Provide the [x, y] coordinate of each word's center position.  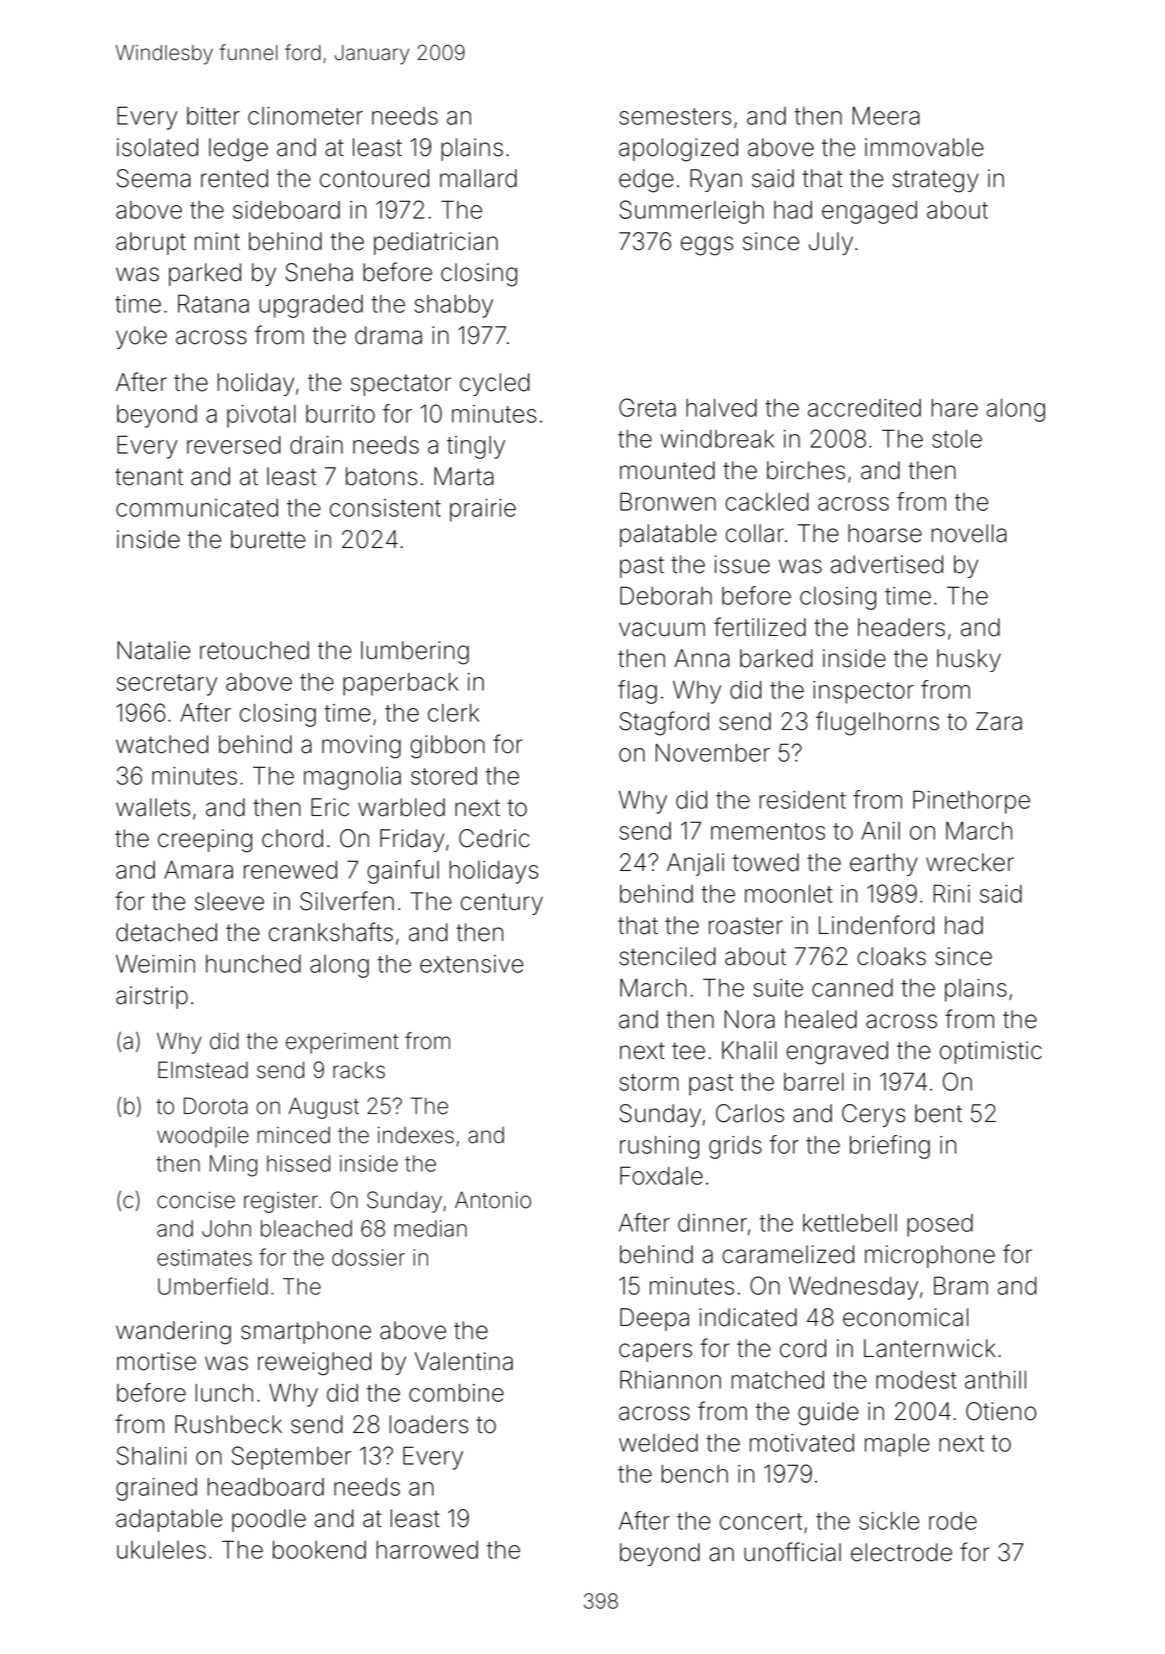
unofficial [792, 1552]
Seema [154, 178]
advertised [887, 564]
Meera [886, 116]
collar [755, 533]
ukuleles [161, 1550]
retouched [254, 650]
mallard [478, 178]
